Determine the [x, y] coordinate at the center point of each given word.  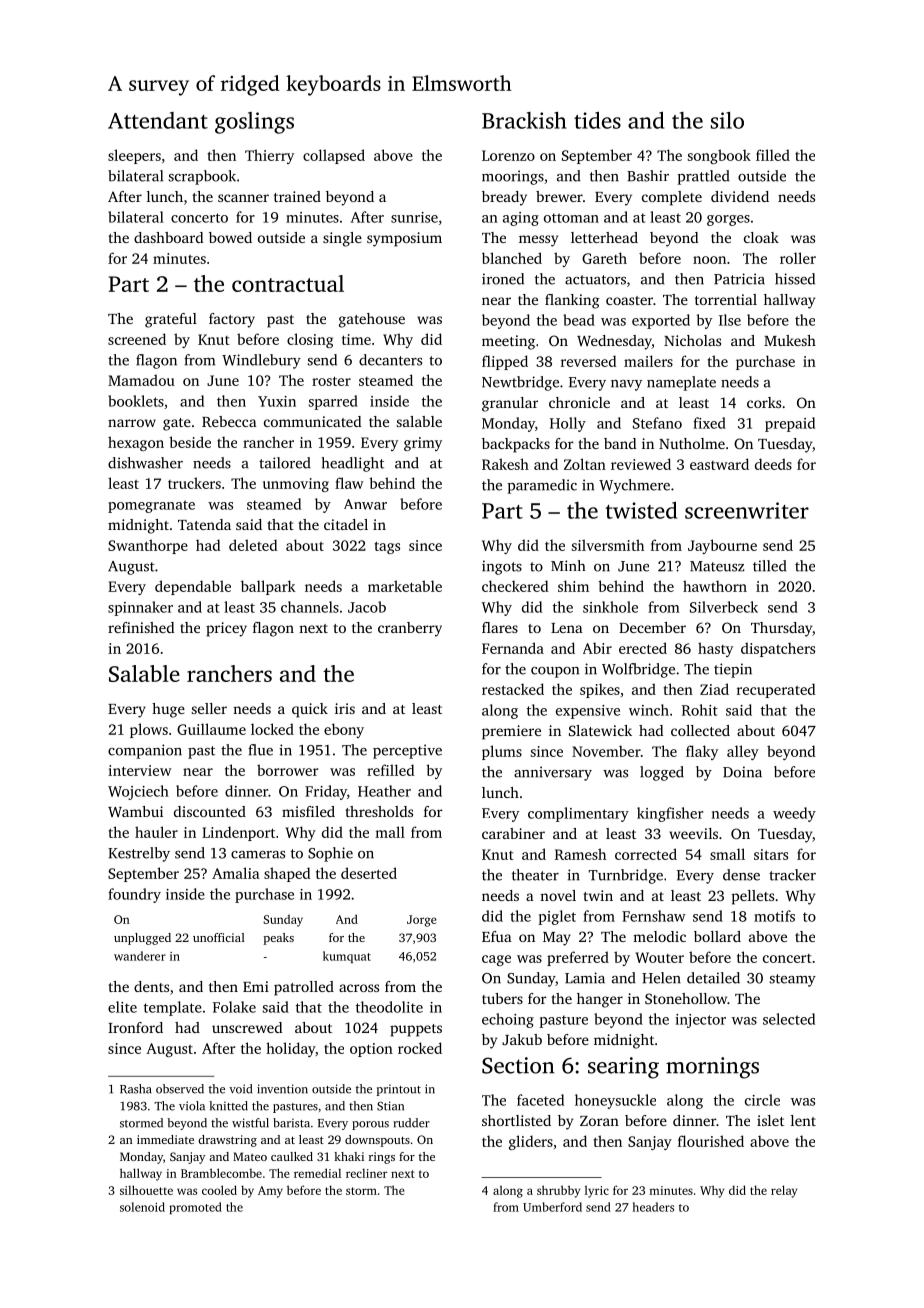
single [342, 239]
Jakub [522, 1039]
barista [291, 1123]
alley [743, 752]
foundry [134, 895]
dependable [193, 587]
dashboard [168, 237]
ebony [344, 730]
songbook [719, 156]
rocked [420, 1048]
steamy [793, 980]
